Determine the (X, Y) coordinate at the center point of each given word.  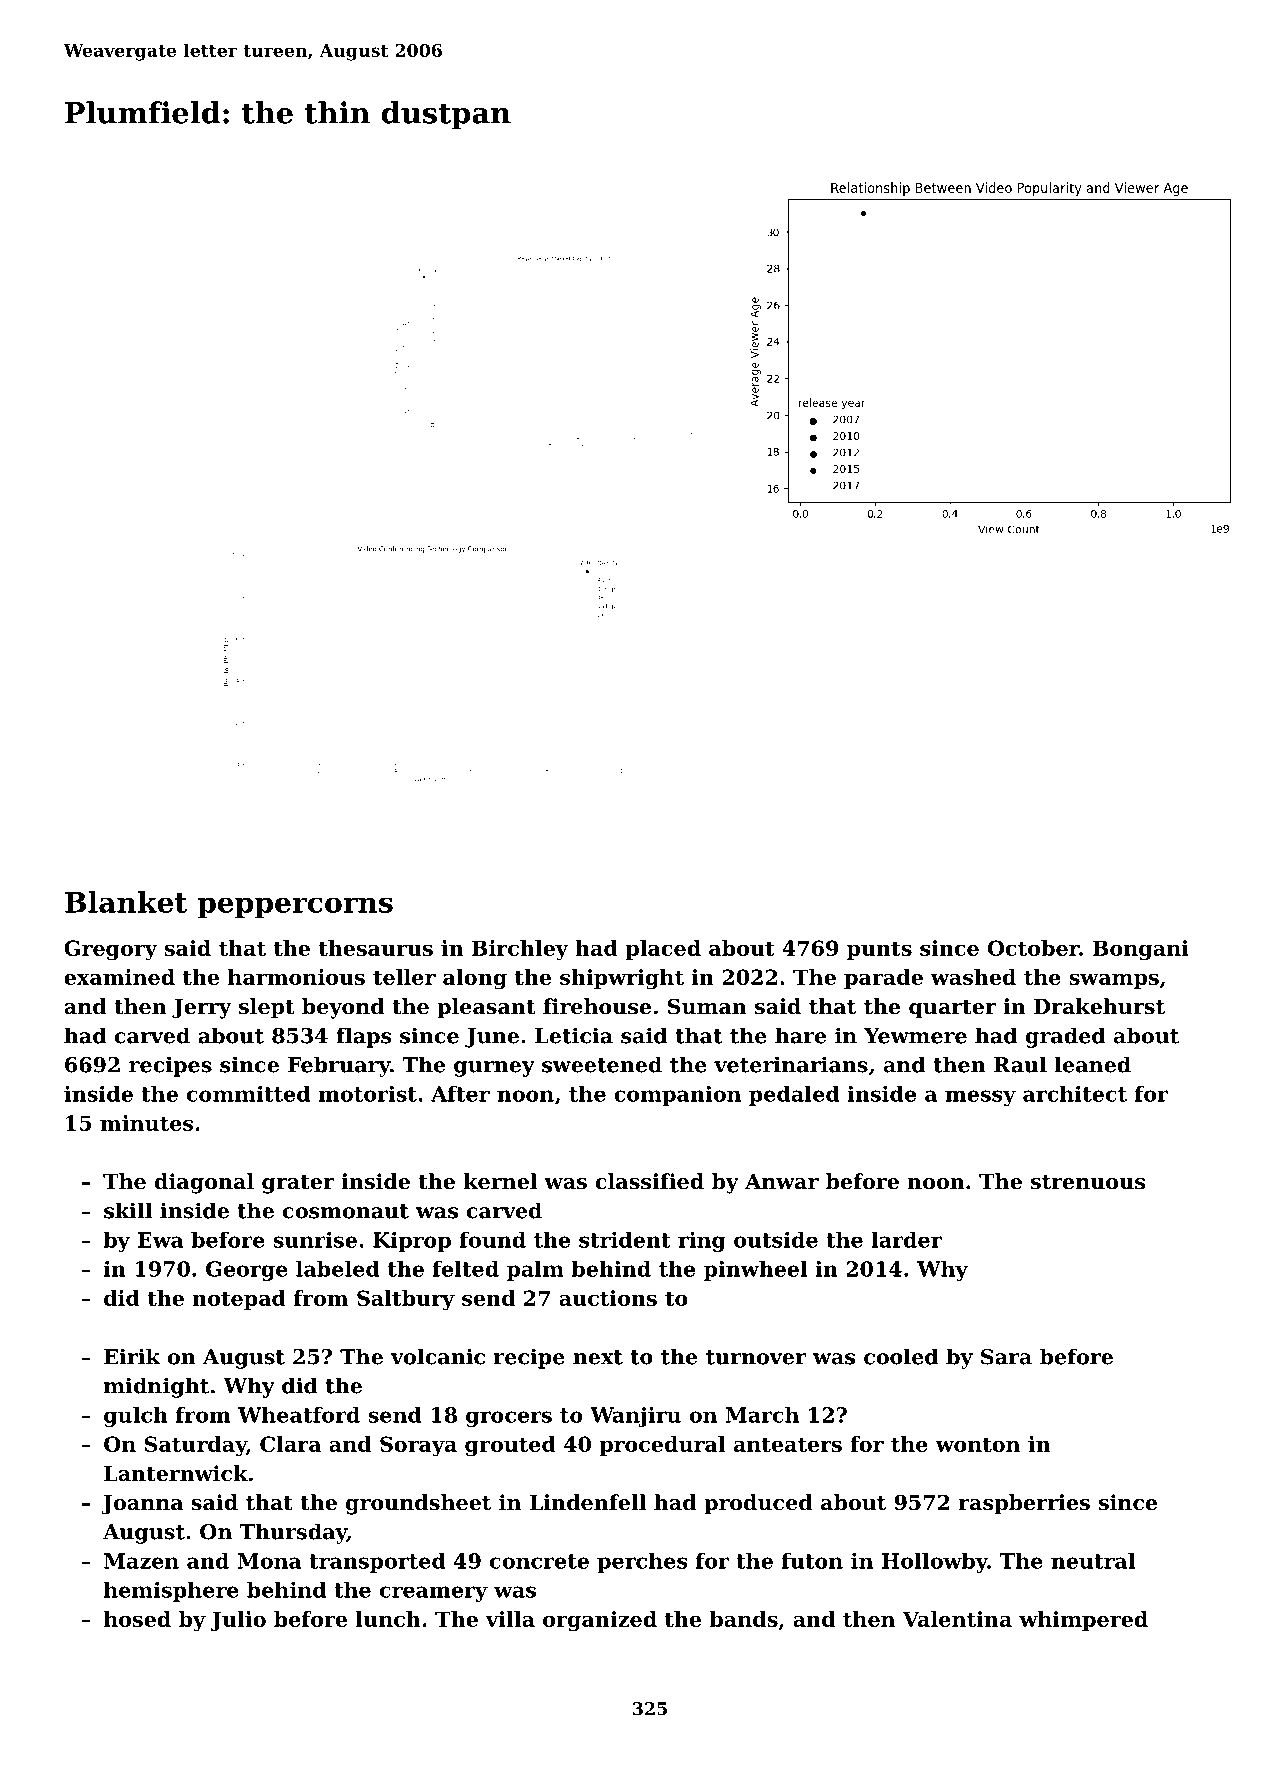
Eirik (132, 1356)
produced (758, 1504)
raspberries (1024, 1504)
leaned (1093, 1064)
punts (879, 950)
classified (650, 1181)
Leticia (574, 1035)
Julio (238, 1621)
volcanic (437, 1356)
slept (267, 1008)
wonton (977, 1444)
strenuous (1088, 1182)
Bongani (1141, 950)
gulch (136, 1417)
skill (128, 1210)
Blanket (126, 902)
